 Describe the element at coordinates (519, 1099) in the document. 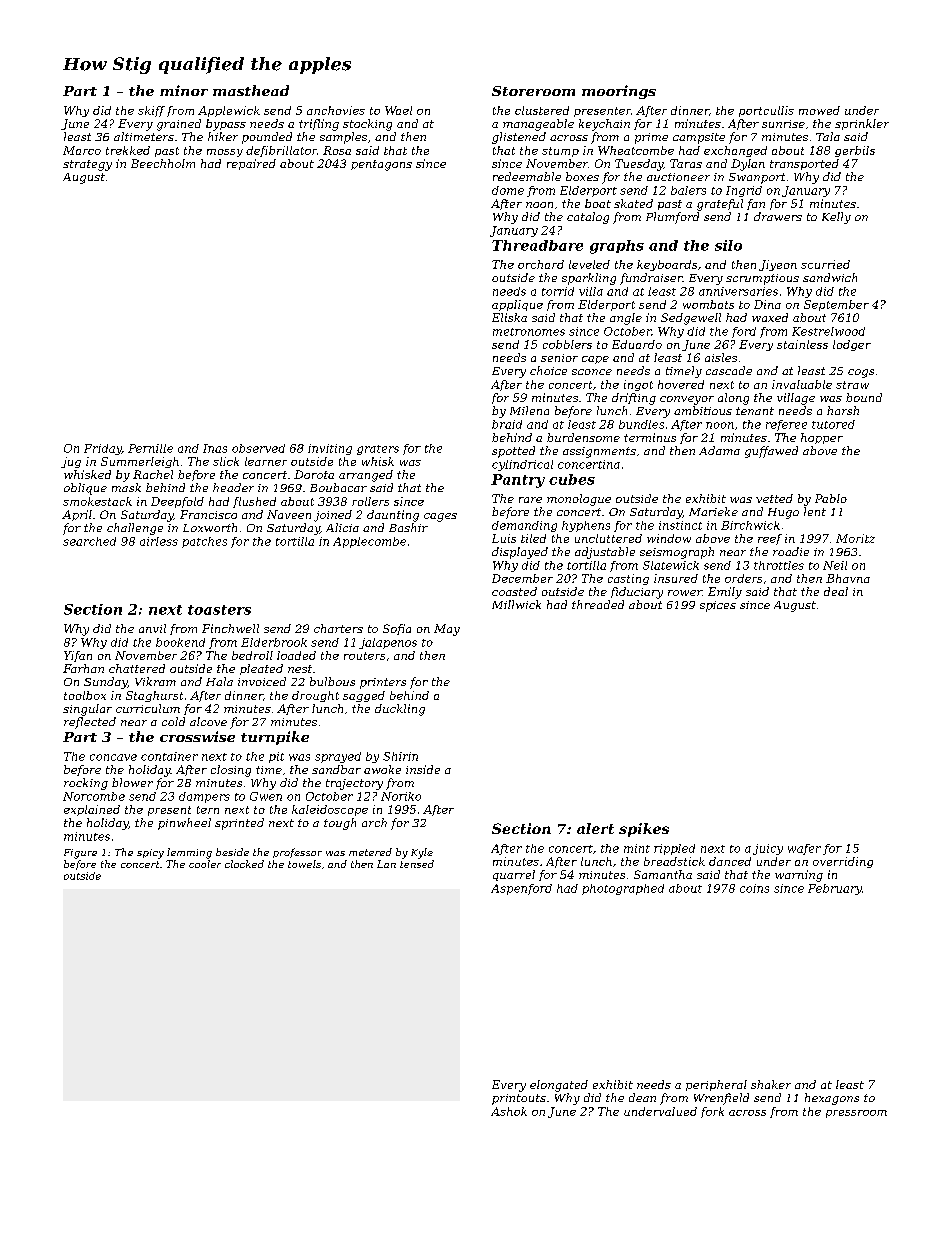

I see `printouts` at that location.
